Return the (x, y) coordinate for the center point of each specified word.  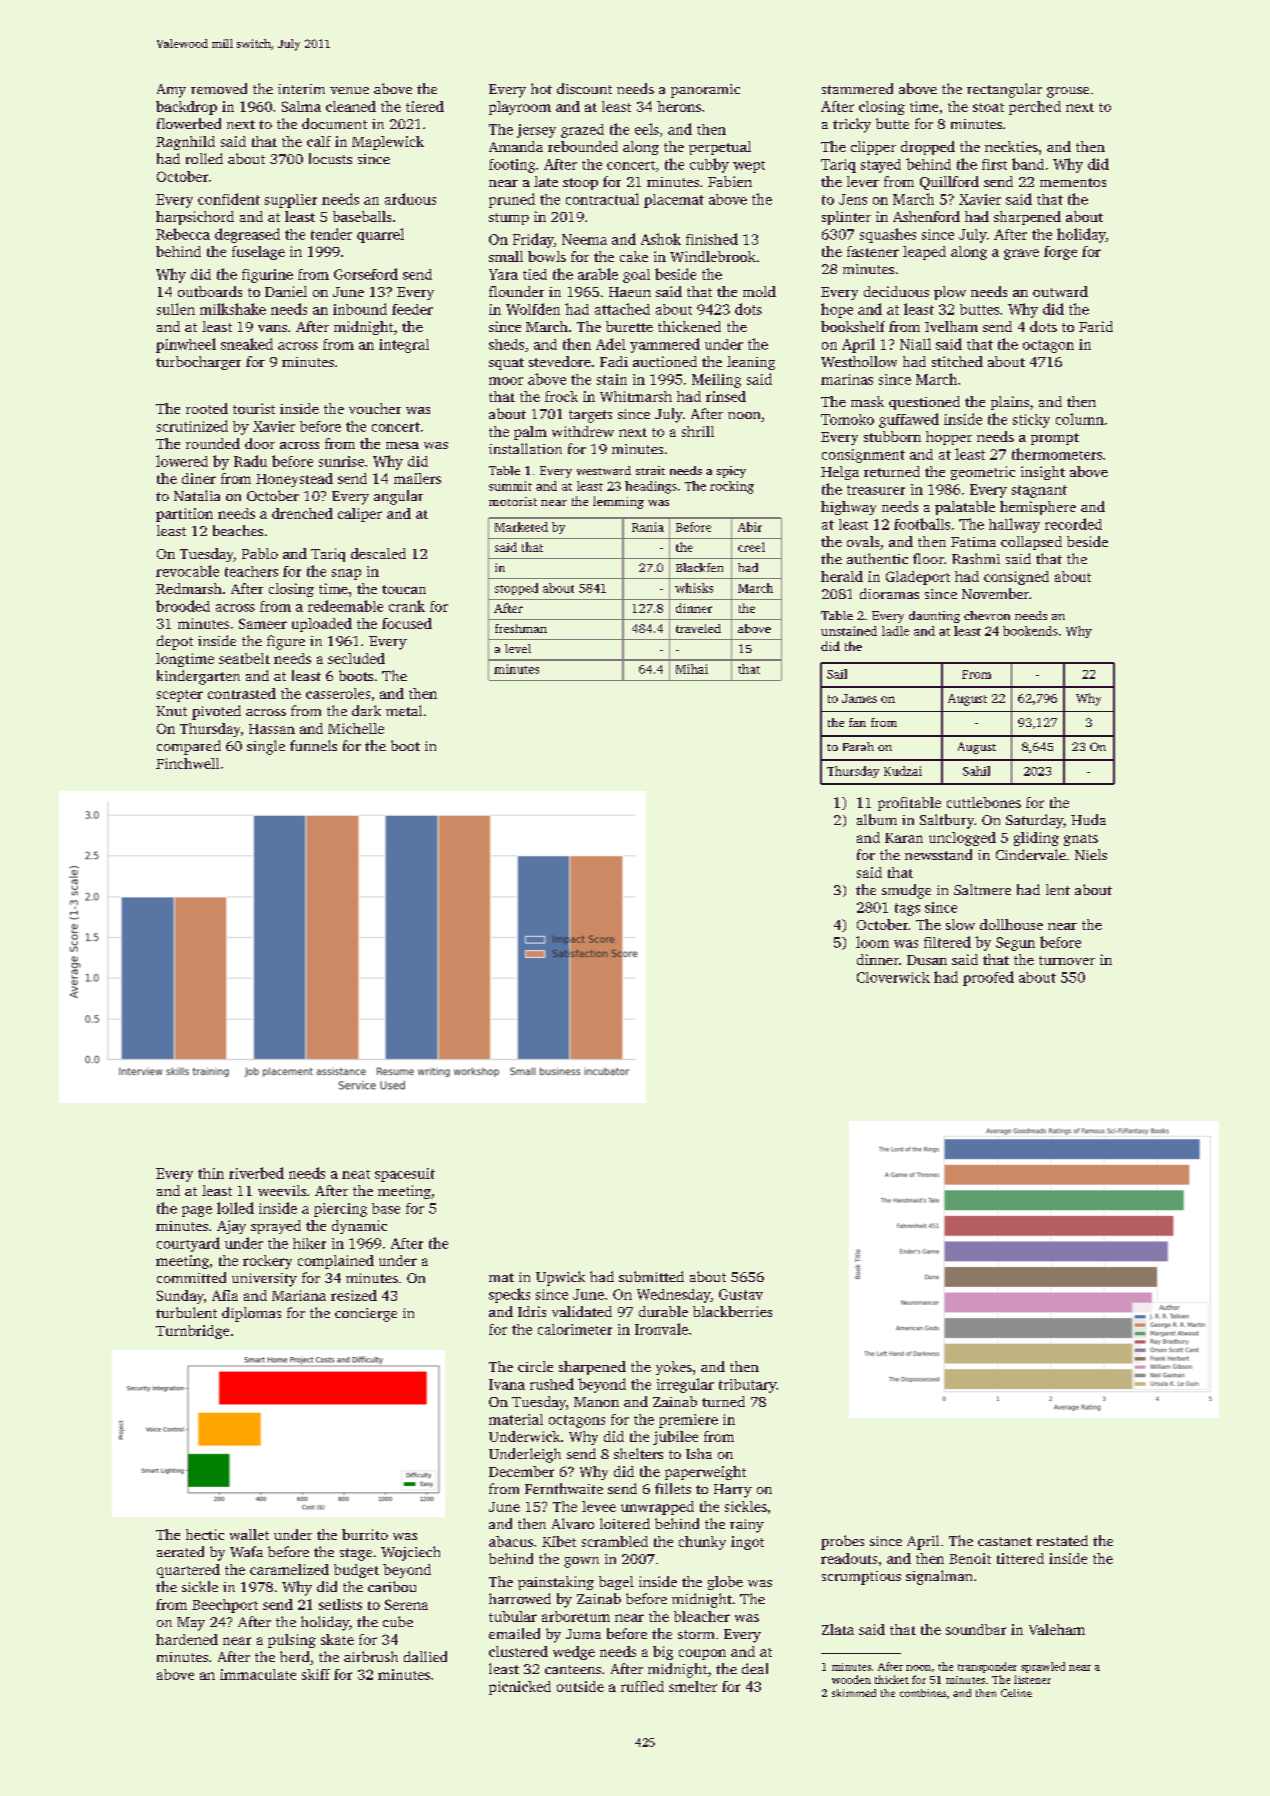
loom (872, 942)
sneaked (247, 344)
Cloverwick (893, 977)
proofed (988, 978)
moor (506, 381)
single (266, 747)
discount (584, 88)
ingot (747, 1543)
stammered (857, 88)
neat (356, 1174)
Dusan (927, 960)
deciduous (896, 291)
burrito (365, 1534)
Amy (171, 91)
